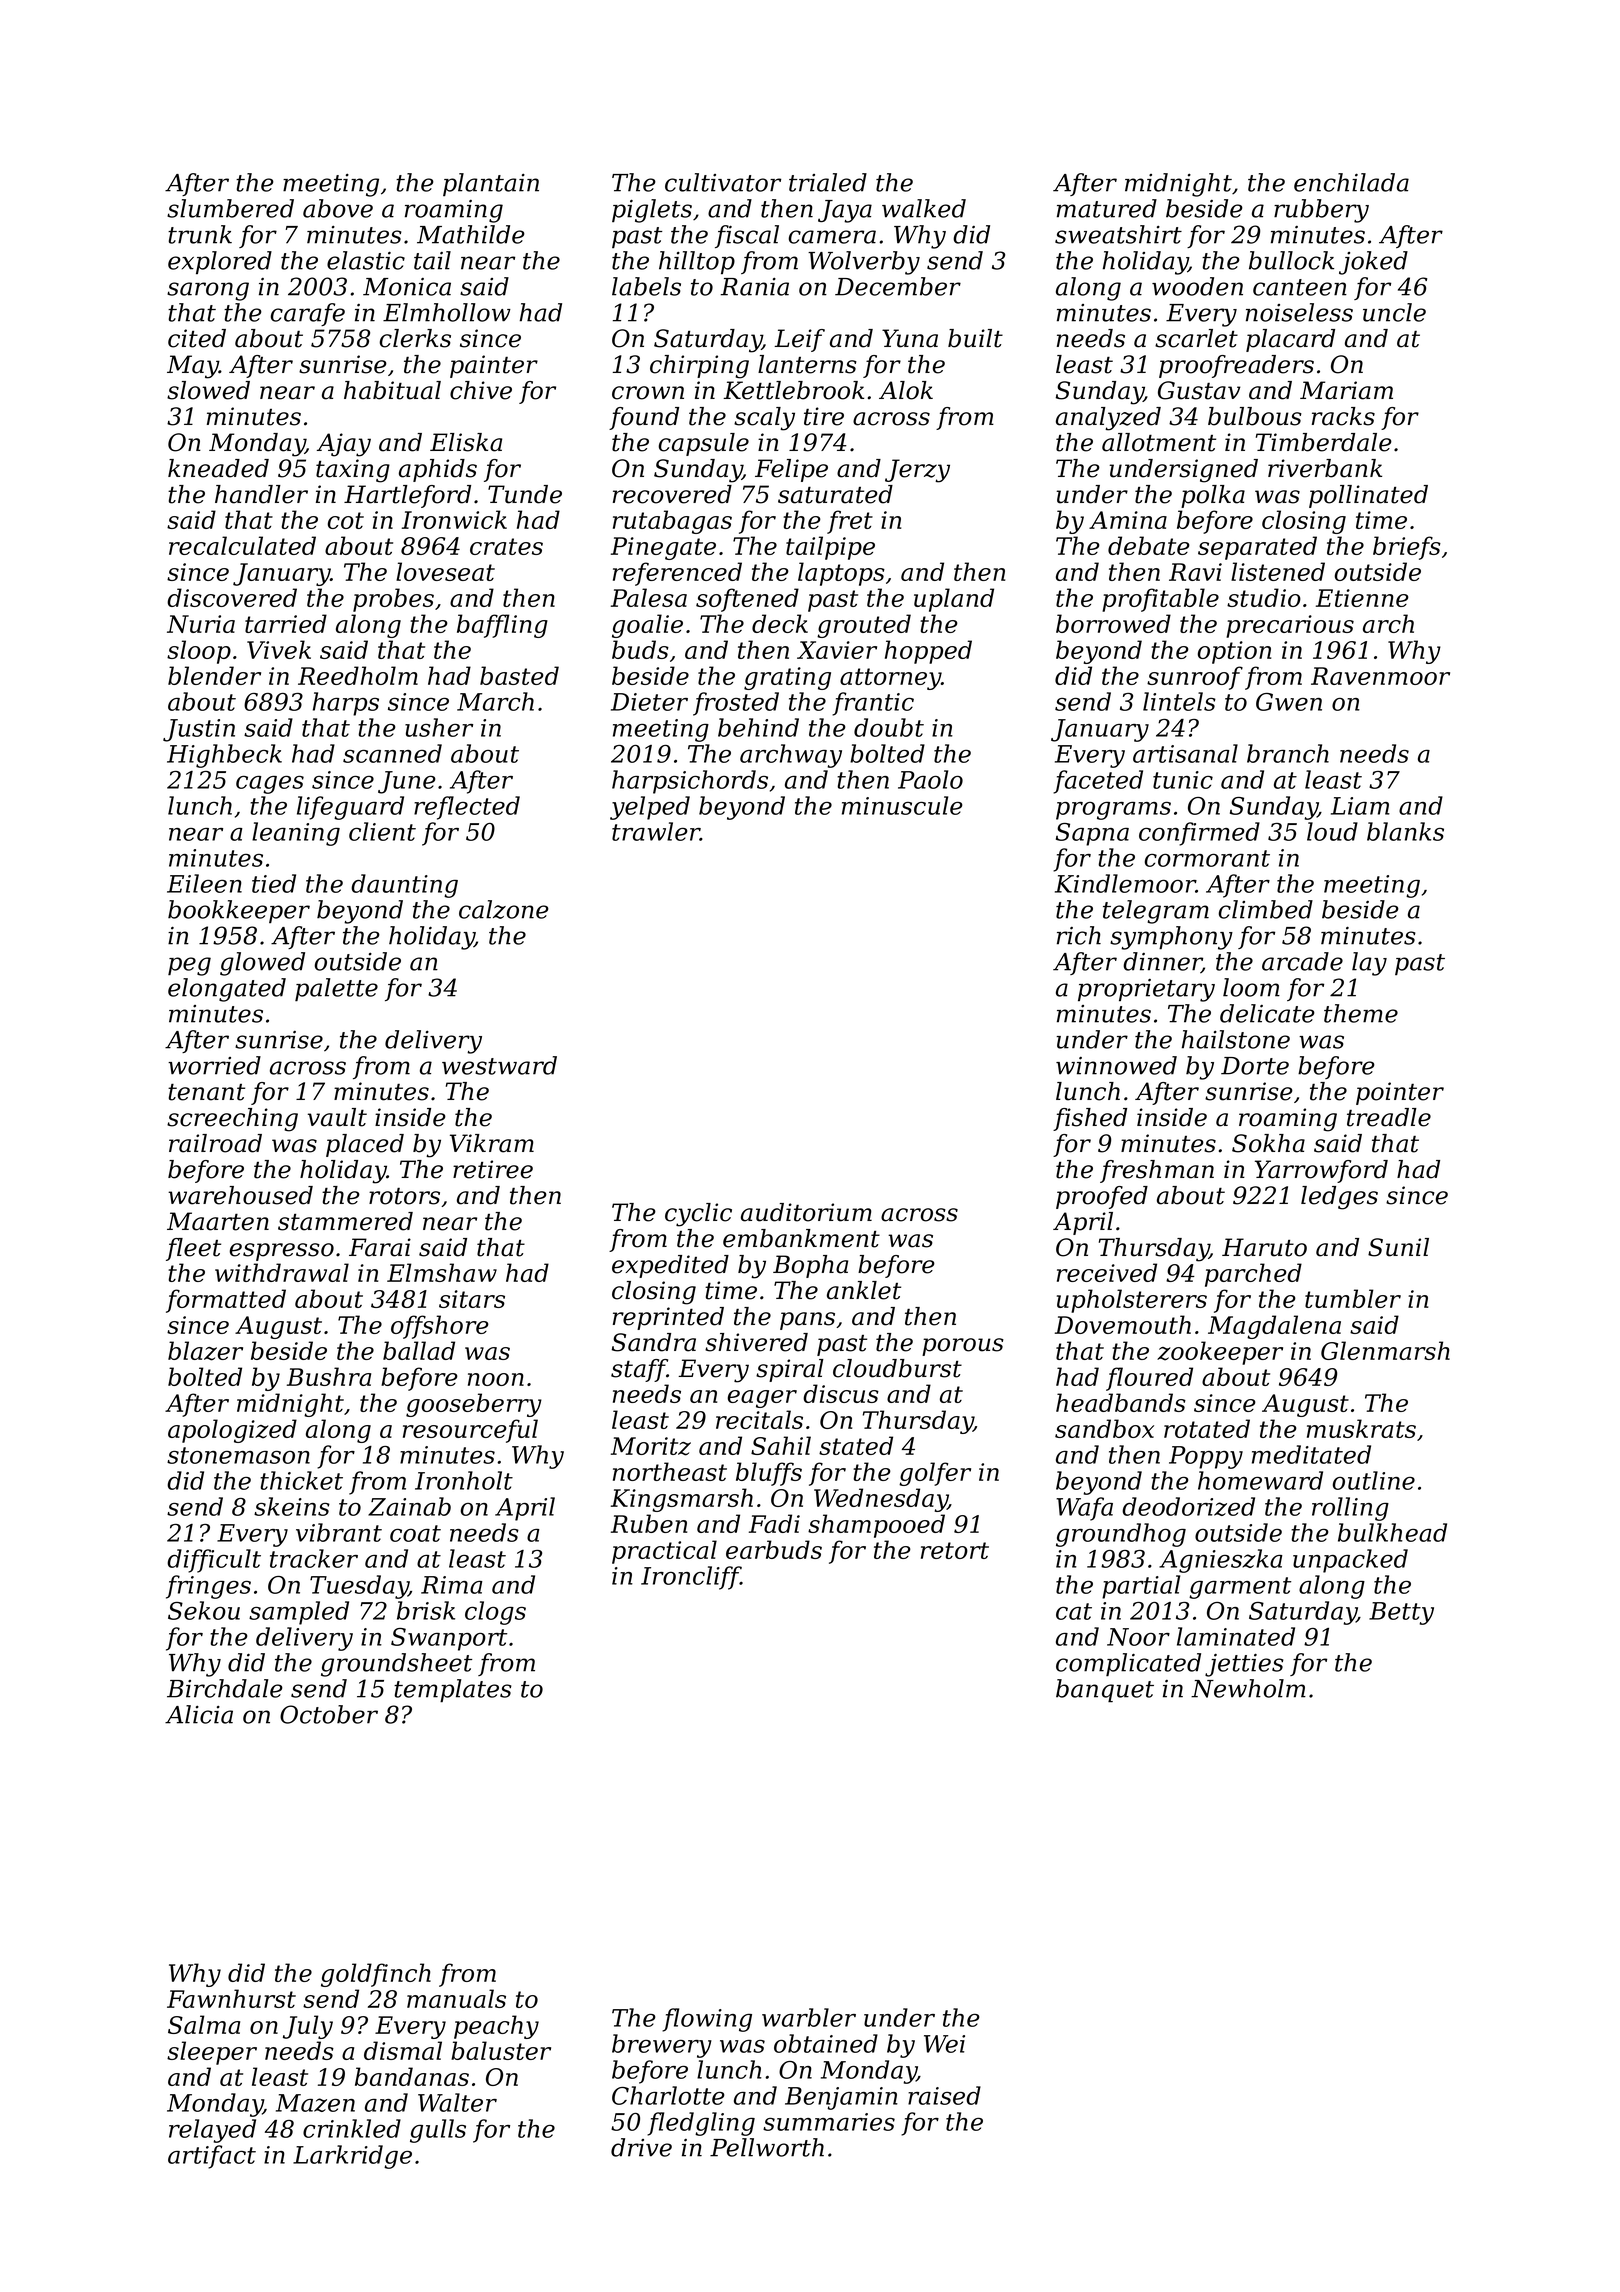 This screenshot has width=1620, height=2292. Describe the element at coordinates (212, 2157) in the screenshot. I see `artifact` at that location.
